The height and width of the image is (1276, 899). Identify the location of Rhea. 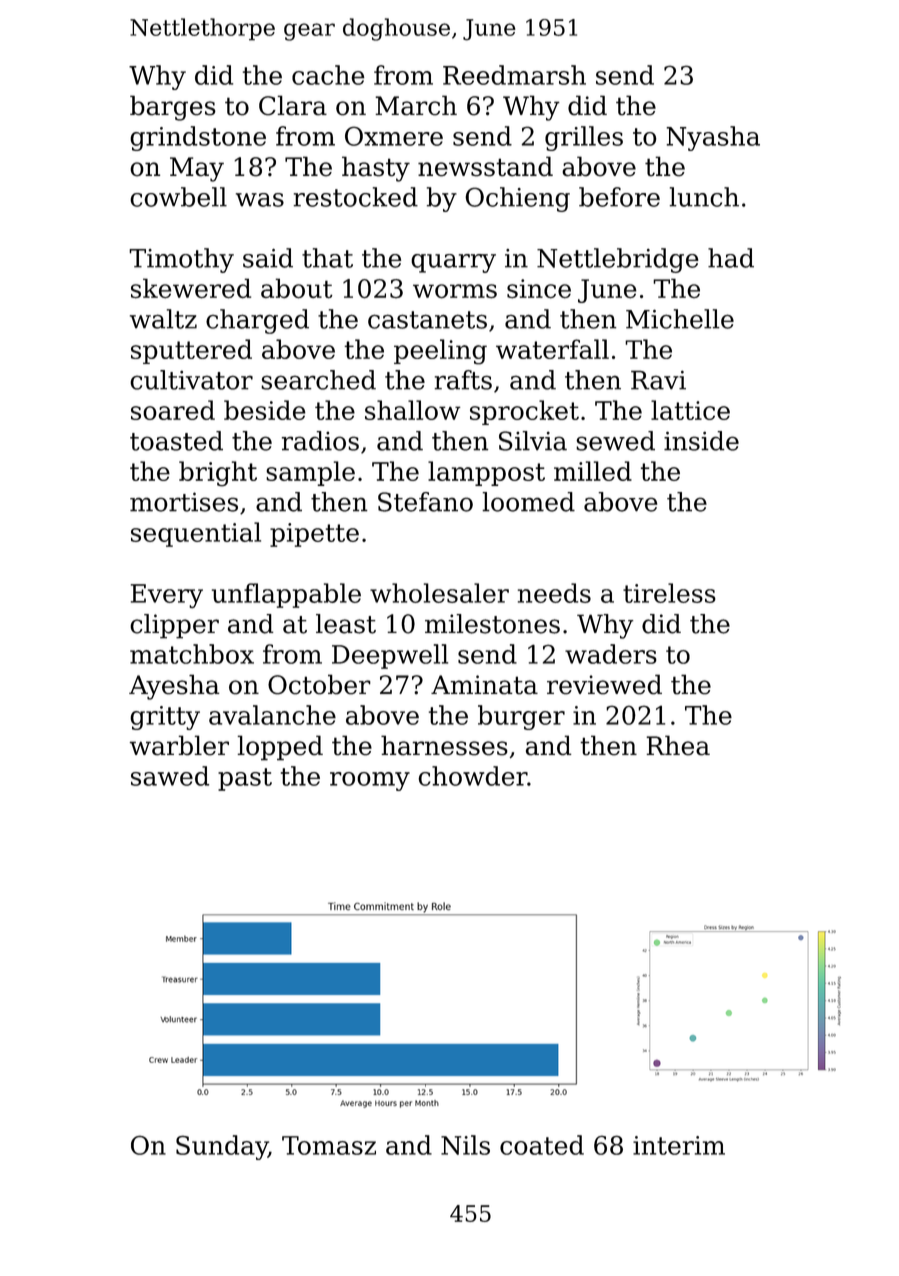
(678, 745).
